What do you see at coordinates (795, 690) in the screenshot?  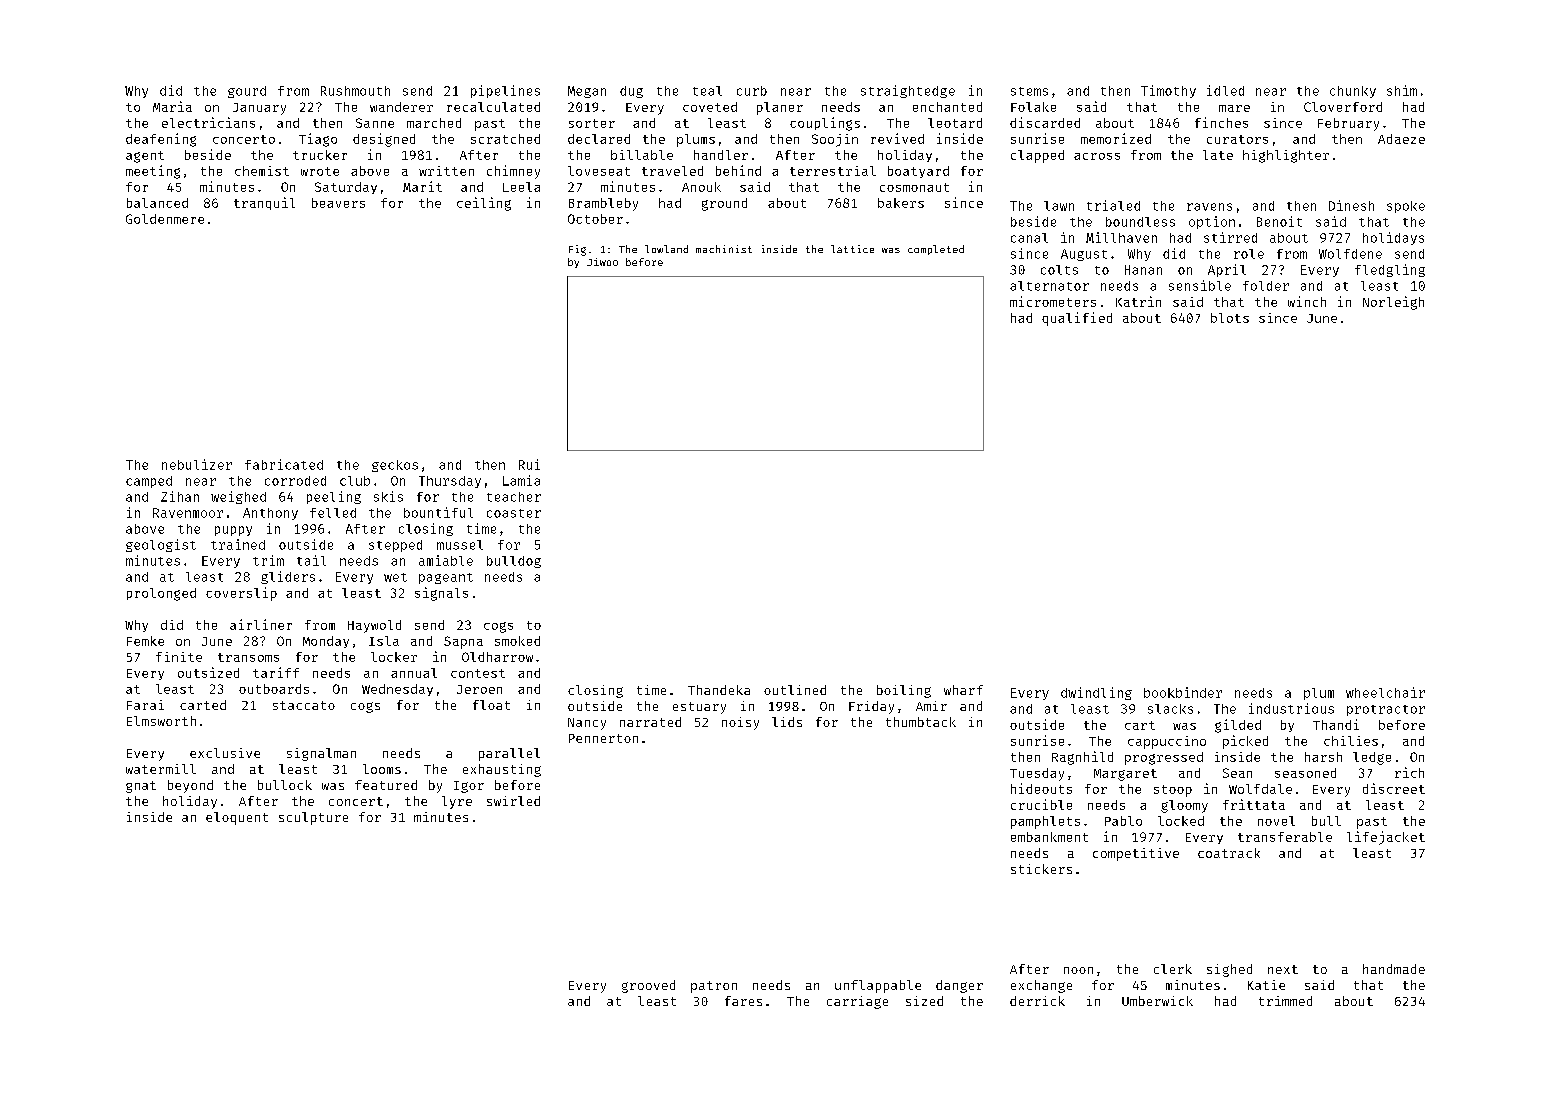 I see `outlined` at bounding box center [795, 690].
